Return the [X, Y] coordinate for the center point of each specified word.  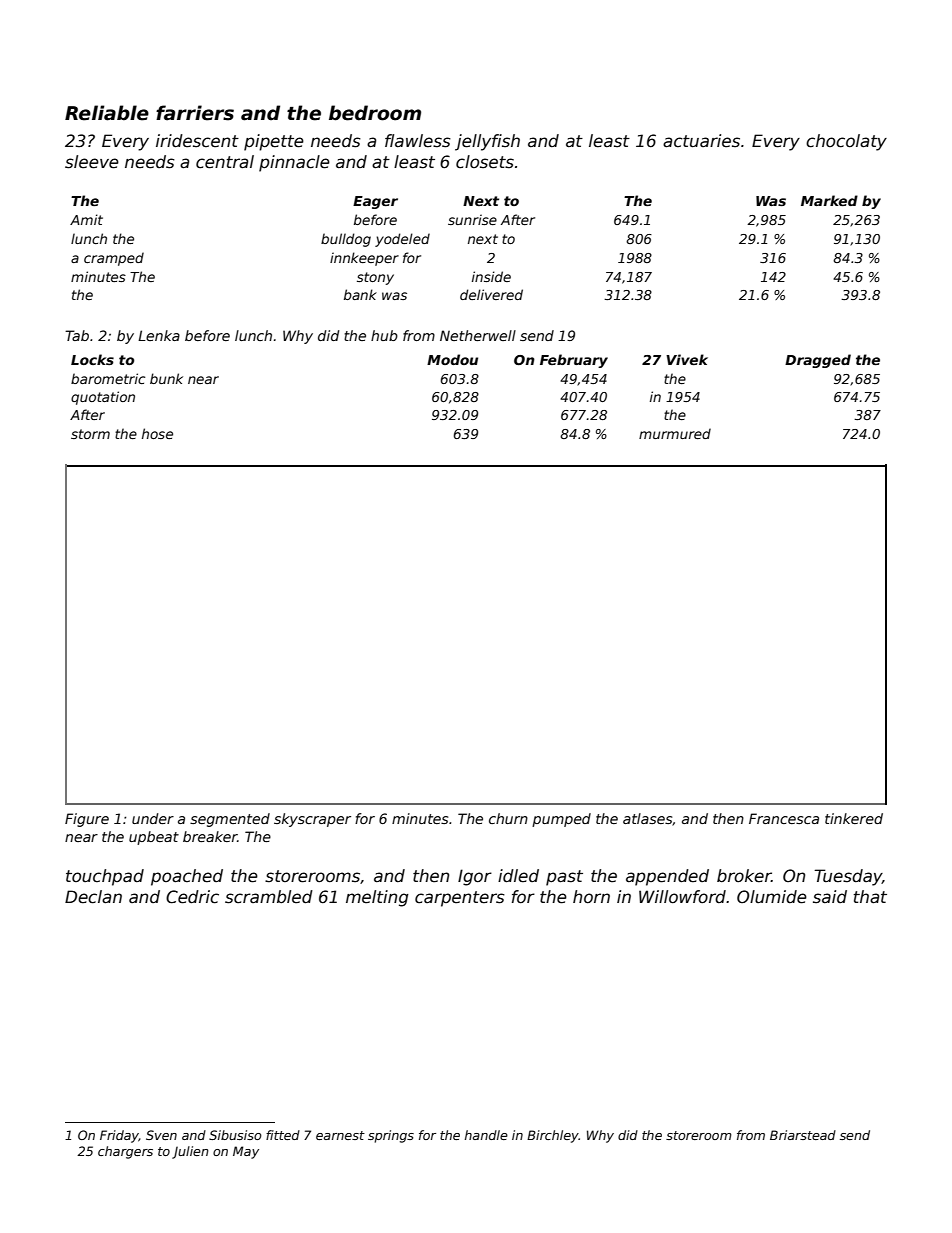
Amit [86, 219]
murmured [675, 433]
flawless [418, 141]
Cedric [192, 897]
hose [157, 433]
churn [508, 818]
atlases [648, 819]
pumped [561, 820]
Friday [119, 1136]
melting [377, 898]
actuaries [701, 141]
